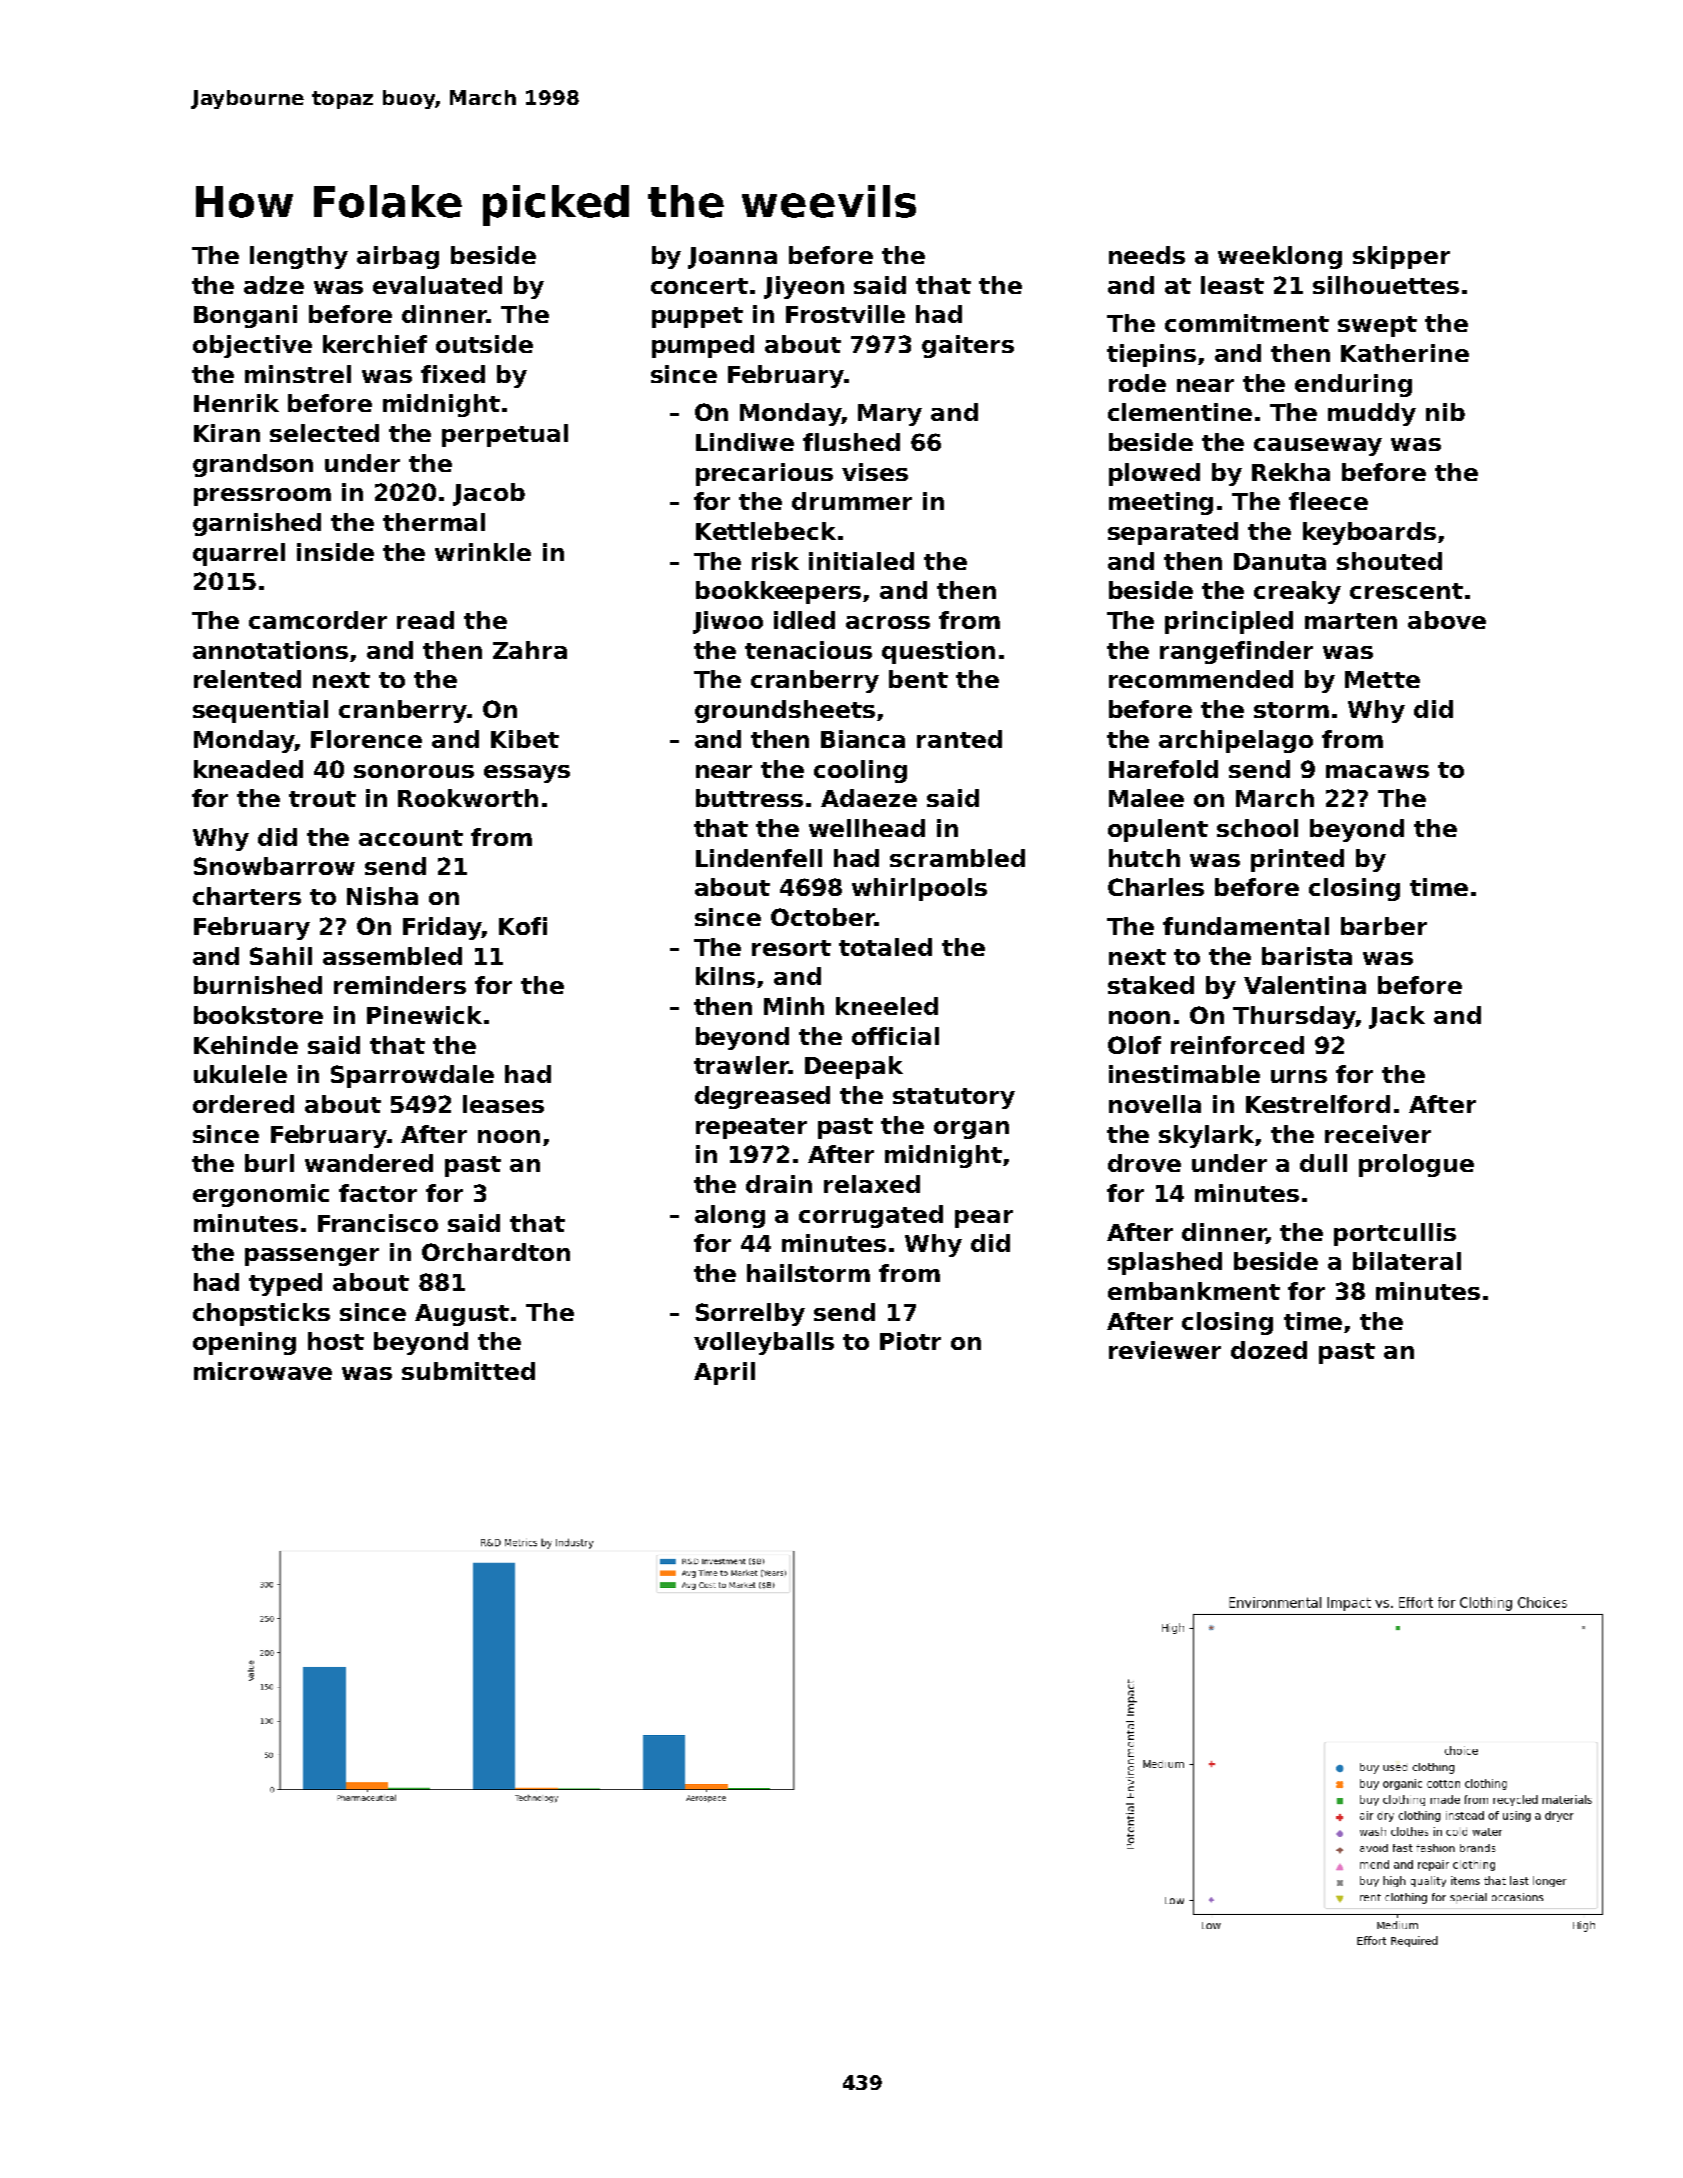 The image size is (1683, 2178). I want to click on burl, so click(269, 1163).
